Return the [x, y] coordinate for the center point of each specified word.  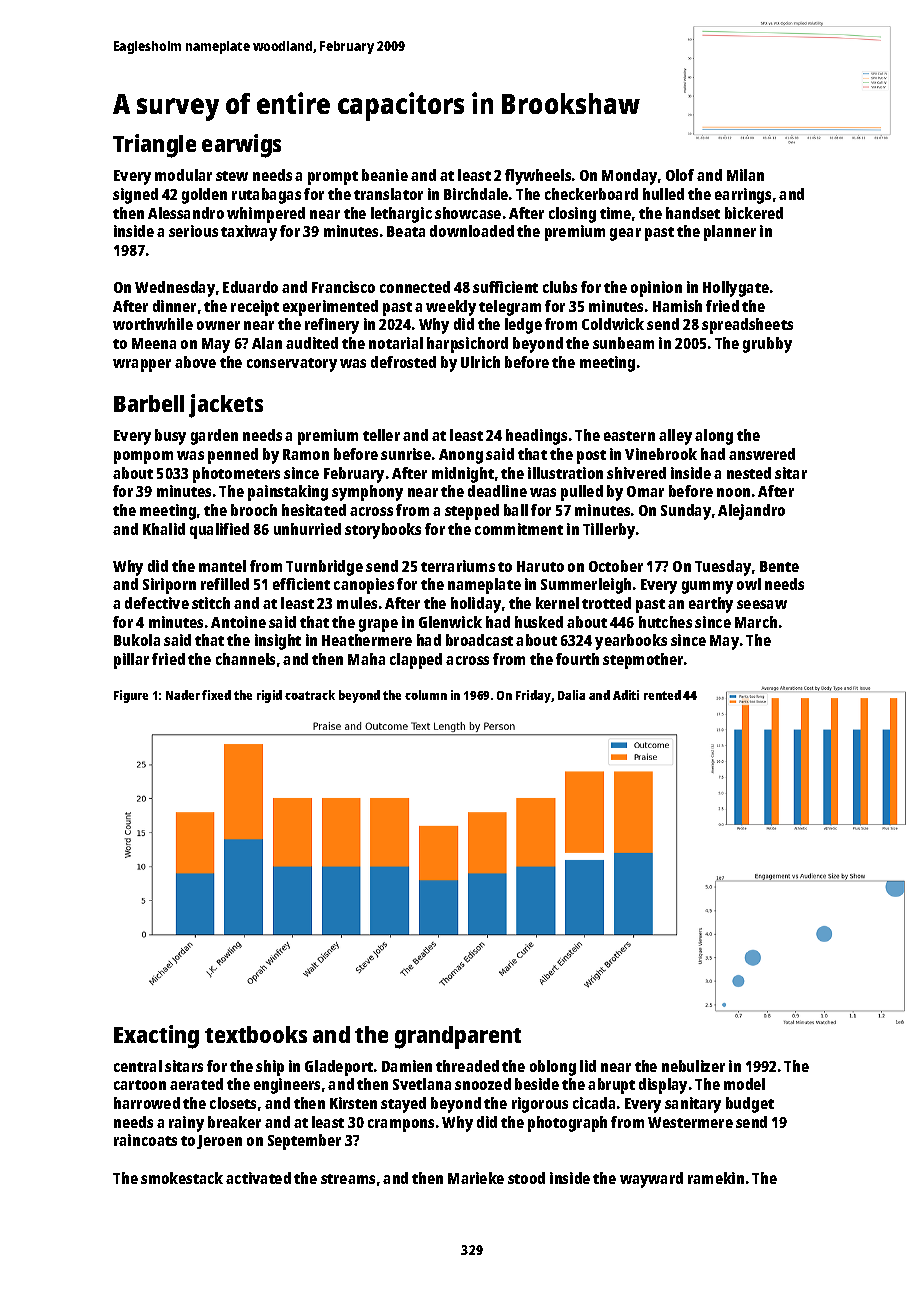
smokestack [182, 1178]
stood [526, 1178]
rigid [269, 696]
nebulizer [693, 1066]
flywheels [538, 177]
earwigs [241, 146]
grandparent [458, 1037]
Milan [745, 175]
